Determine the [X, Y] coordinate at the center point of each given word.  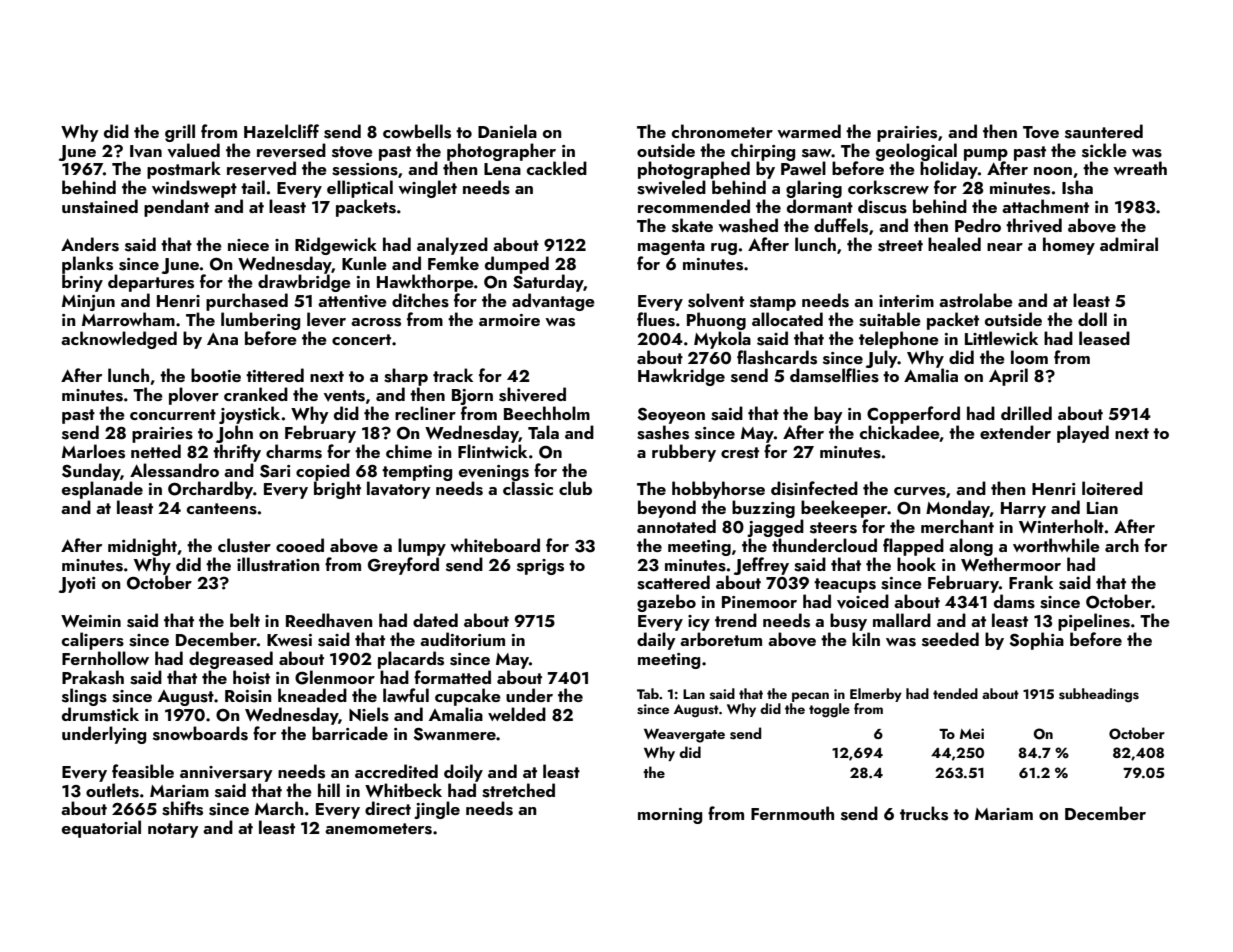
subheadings [1099, 695]
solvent [716, 300]
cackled [557, 168]
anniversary [226, 774]
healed [954, 244]
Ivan [146, 151]
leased [1104, 338]
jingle [437, 810]
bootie [216, 375]
